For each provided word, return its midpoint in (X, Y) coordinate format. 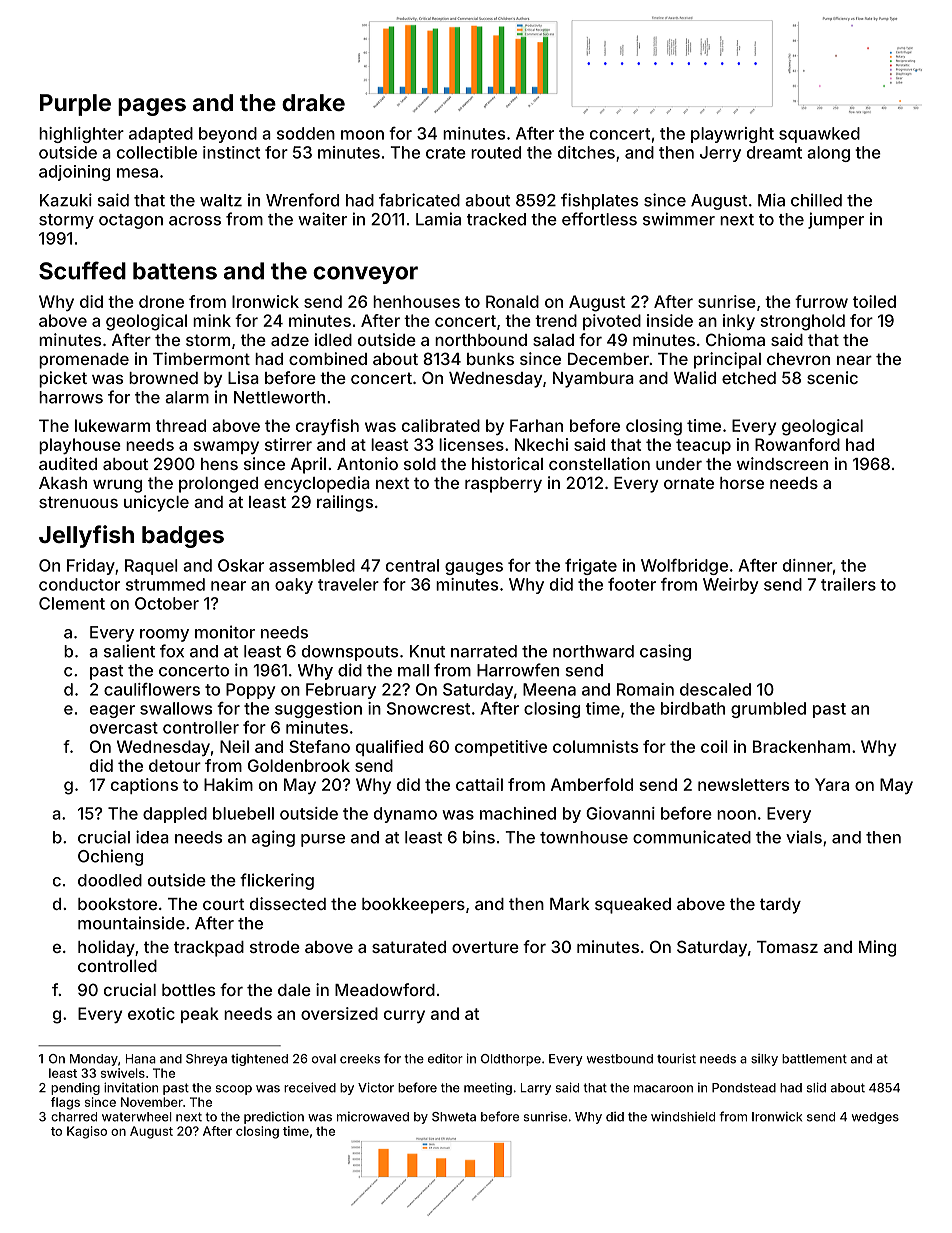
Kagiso (87, 1132)
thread (181, 425)
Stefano (320, 746)
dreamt (774, 152)
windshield (683, 1117)
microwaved (373, 1117)
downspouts (350, 653)
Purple (75, 105)
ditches (586, 152)
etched (749, 378)
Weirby (730, 586)
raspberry (503, 485)
